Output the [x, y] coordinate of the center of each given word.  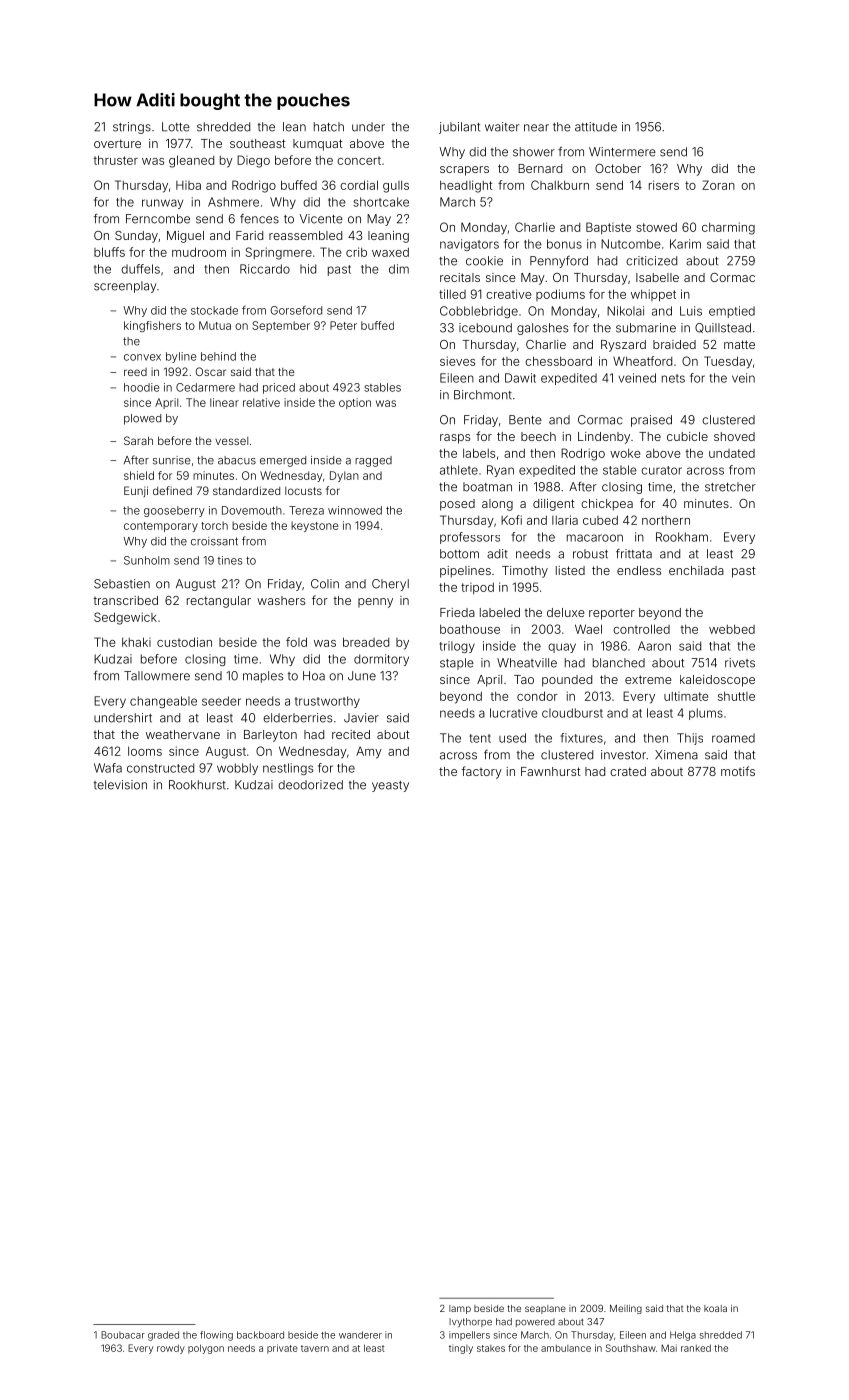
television [120, 785]
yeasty [390, 786]
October [618, 168]
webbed [732, 629]
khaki [136, 642]
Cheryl [390, 585]
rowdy [171, 1349]
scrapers [464, 171]
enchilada [696, 570]
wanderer [360, 1335]
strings [132, 128]
